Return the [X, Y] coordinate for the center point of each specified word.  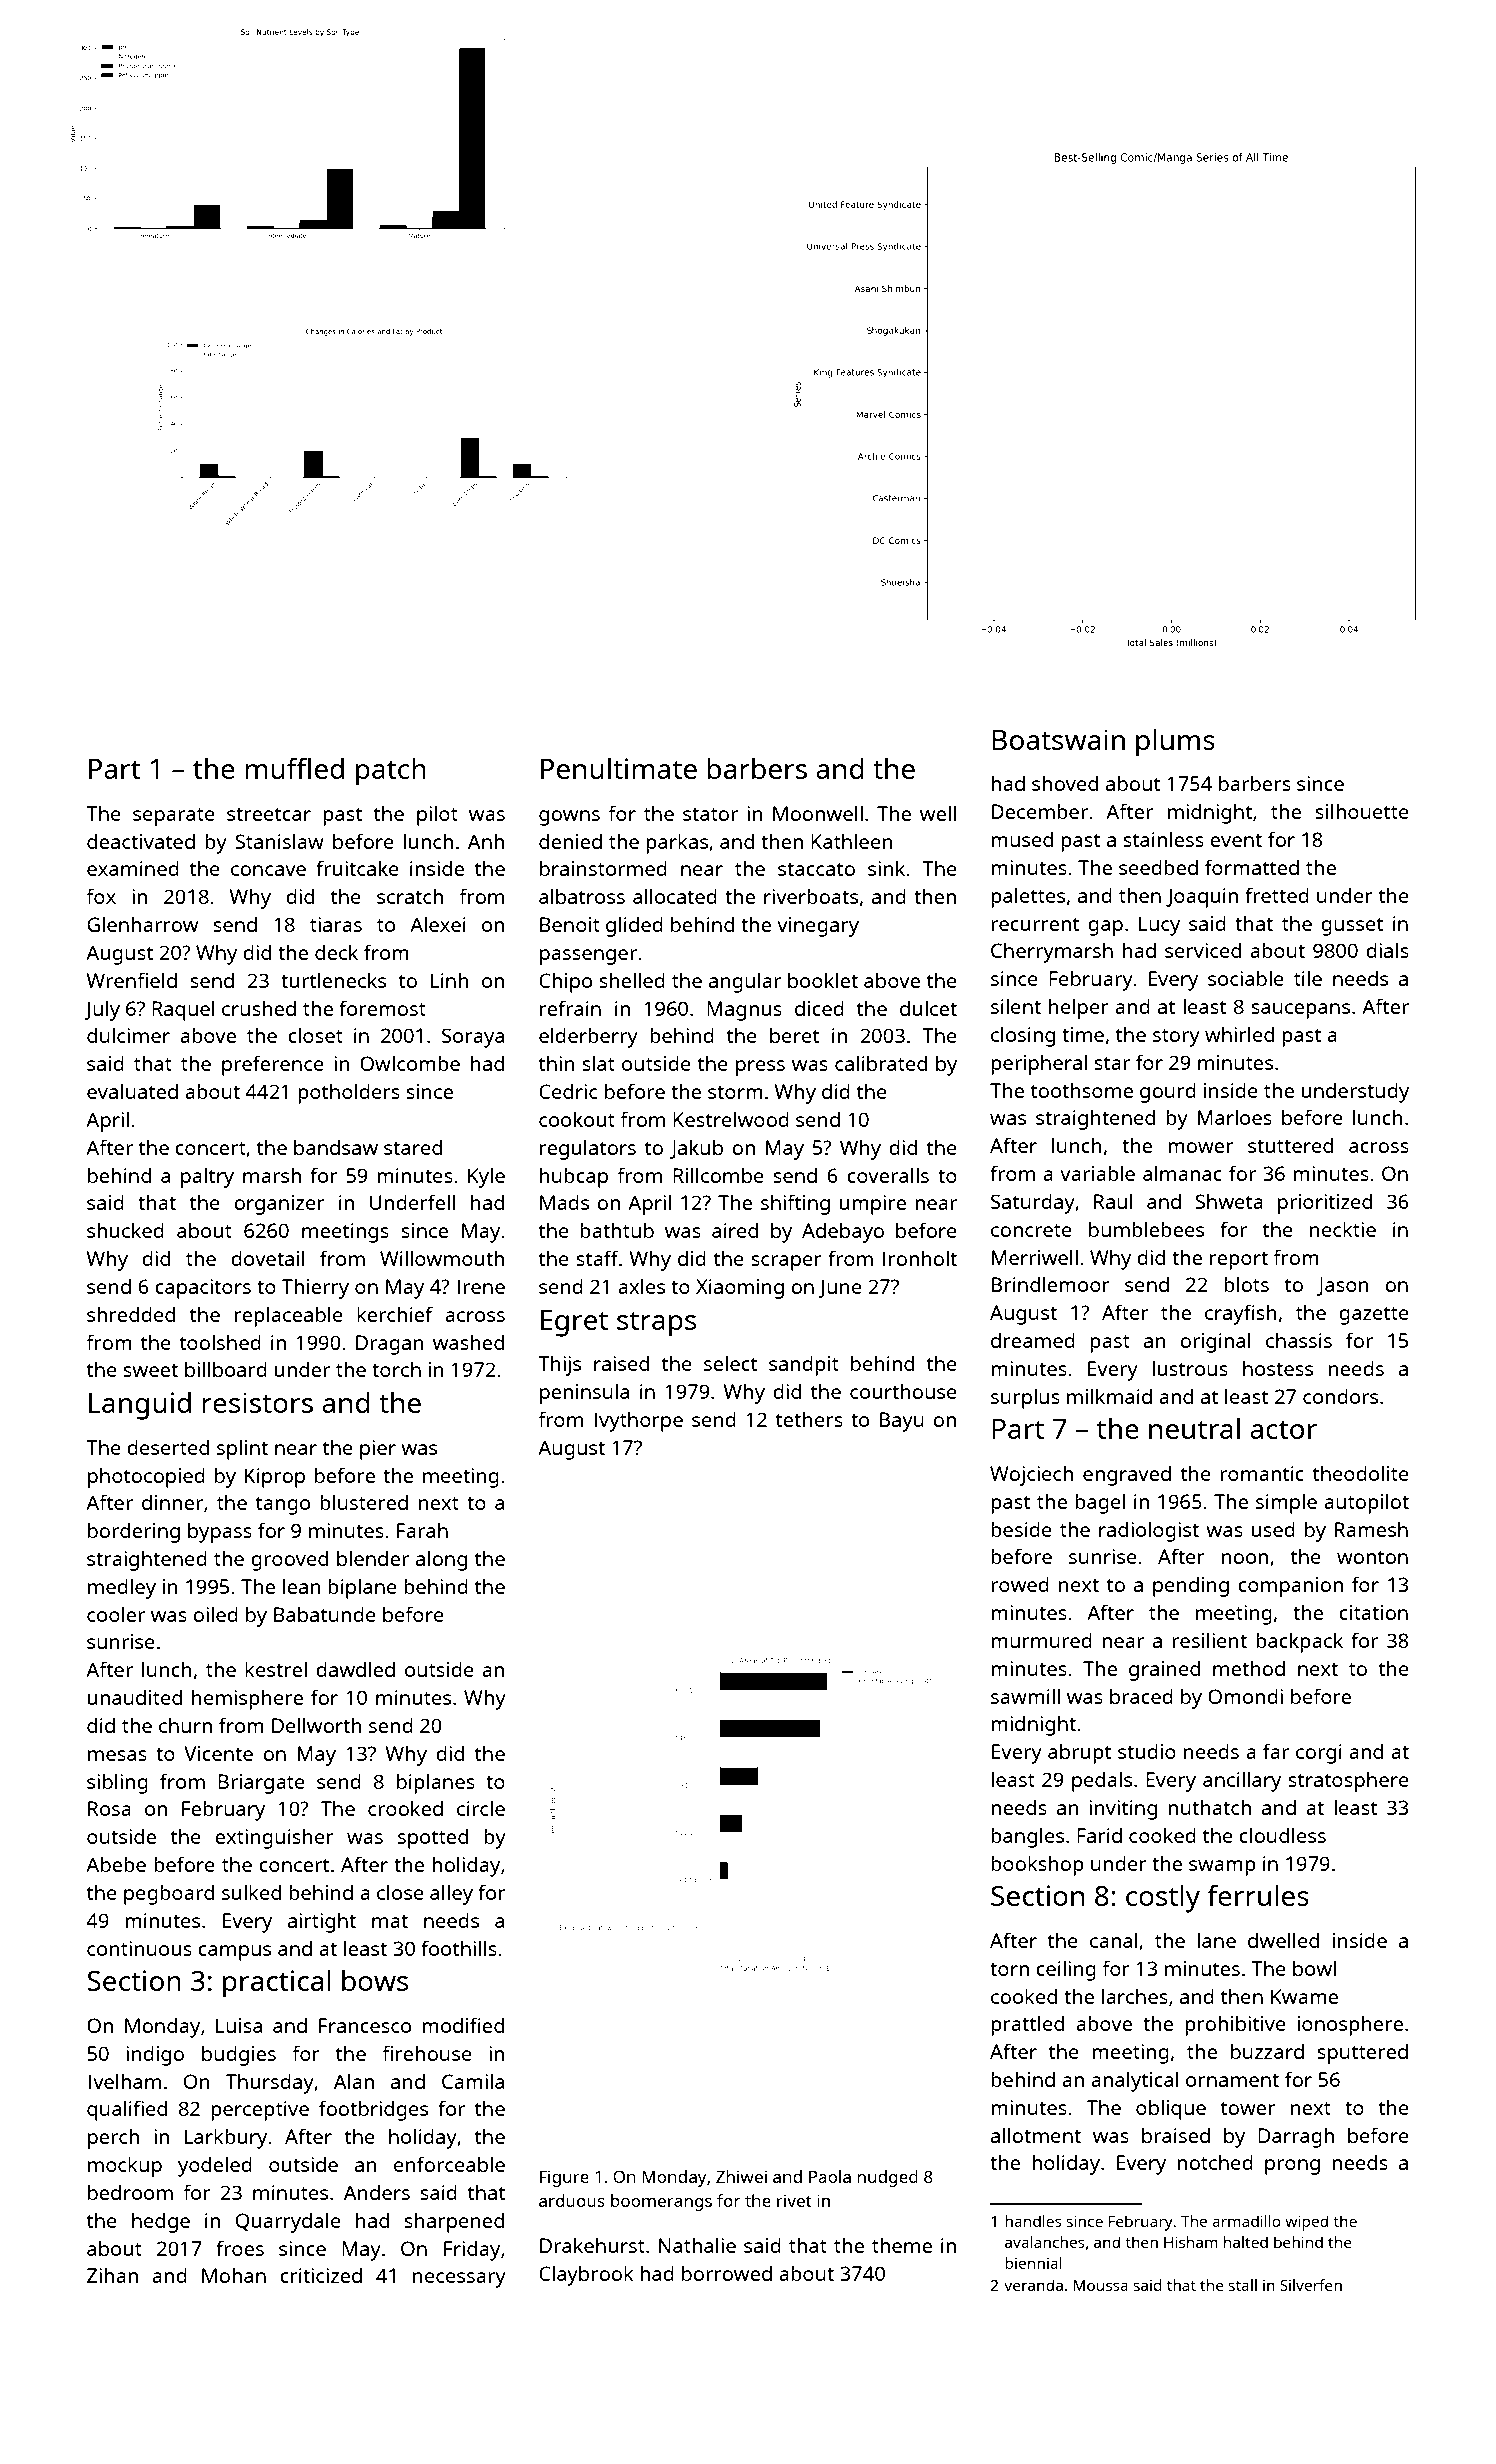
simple [1286, 1503]
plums [1175, 742]
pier [378, 1450]
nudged [887, 2178]
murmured [1041, 1640]
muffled [294, 768]
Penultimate [619, 768]
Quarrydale [288, 2222]
